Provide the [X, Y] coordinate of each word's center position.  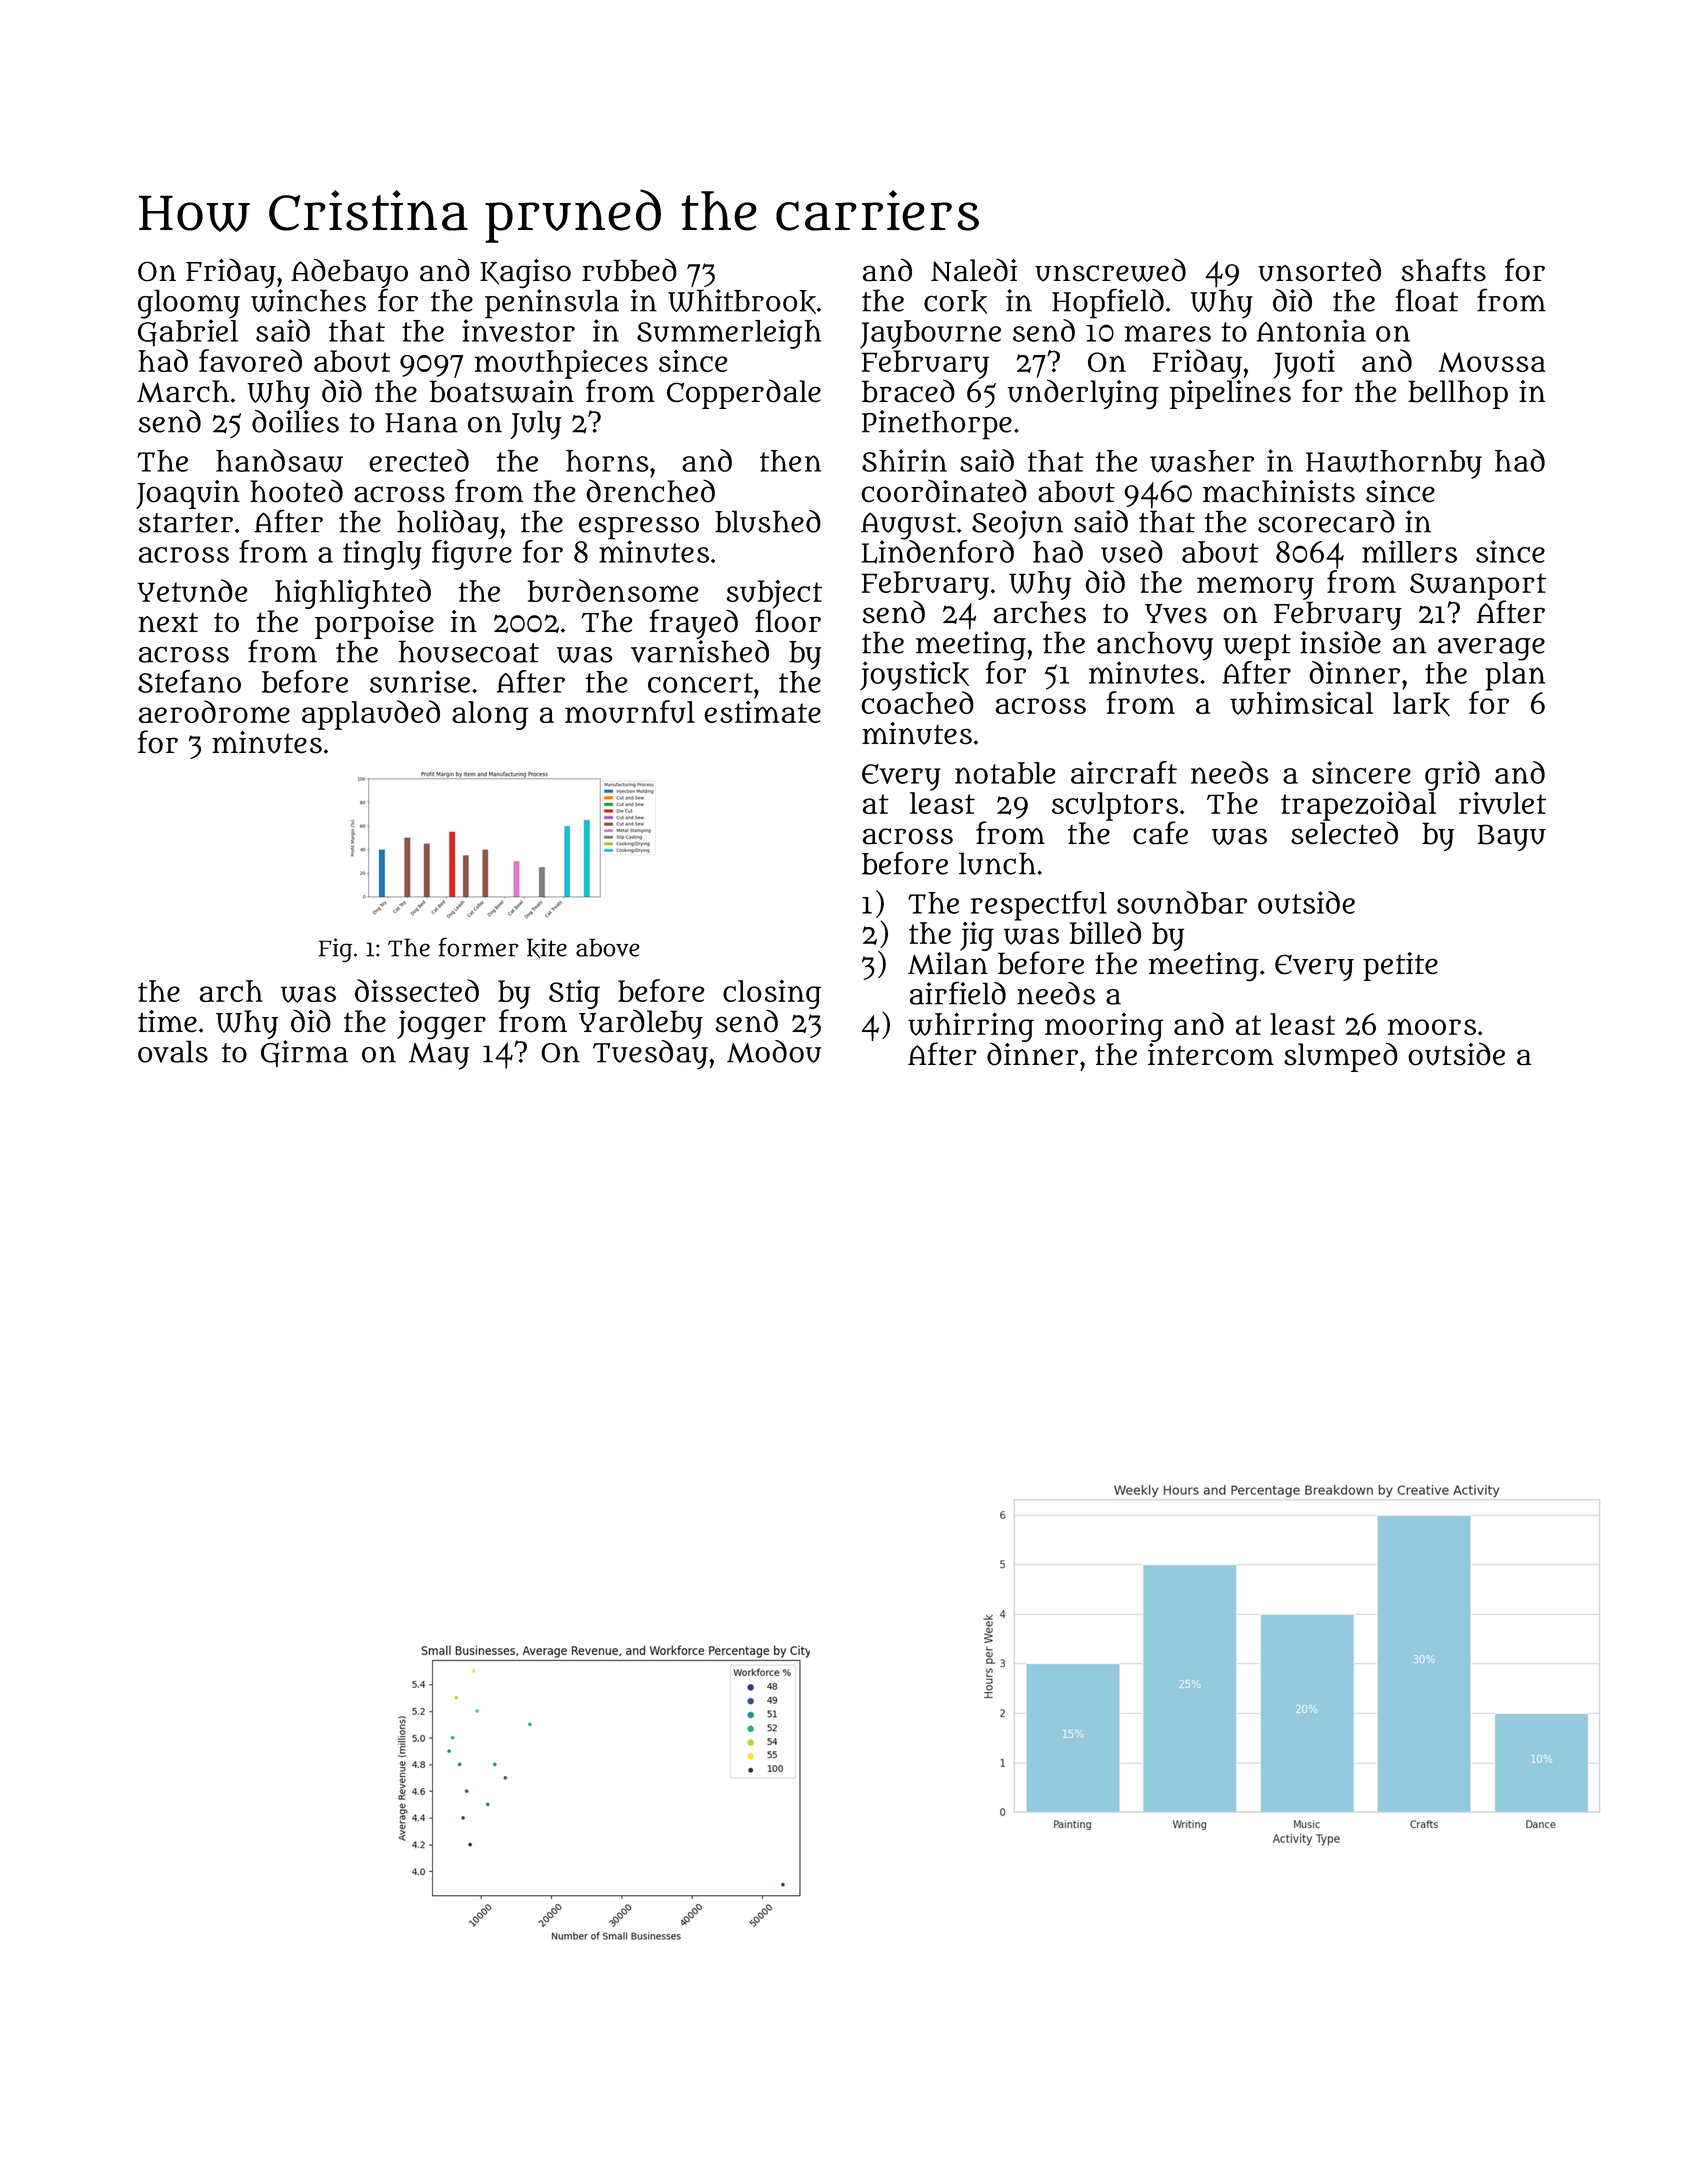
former [478, 947]
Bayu [1512, 837]
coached [917, 702]
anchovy [1155, 646]
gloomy [189, 304]
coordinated [944, 491]
